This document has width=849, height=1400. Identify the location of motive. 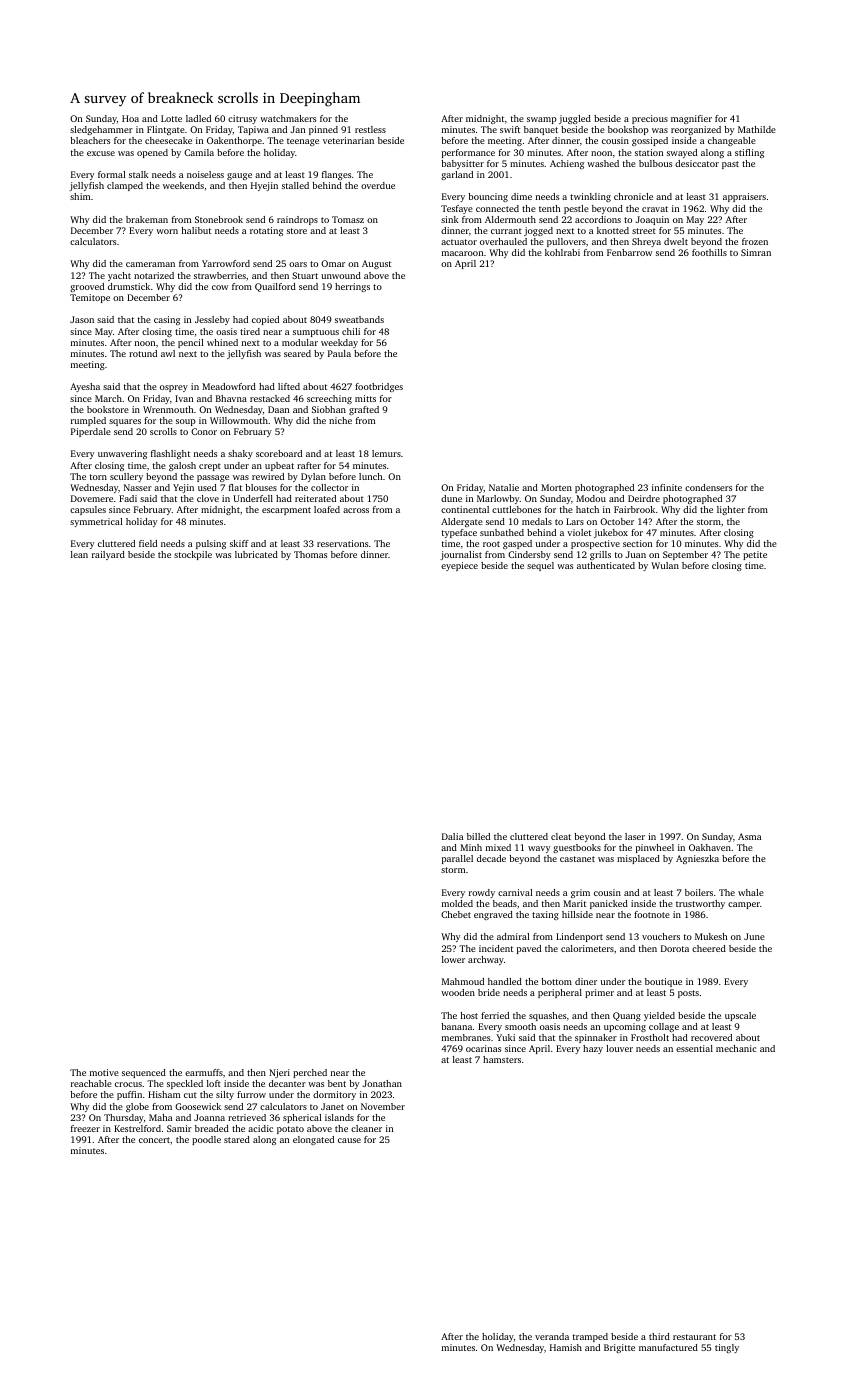
(104, 1072).
